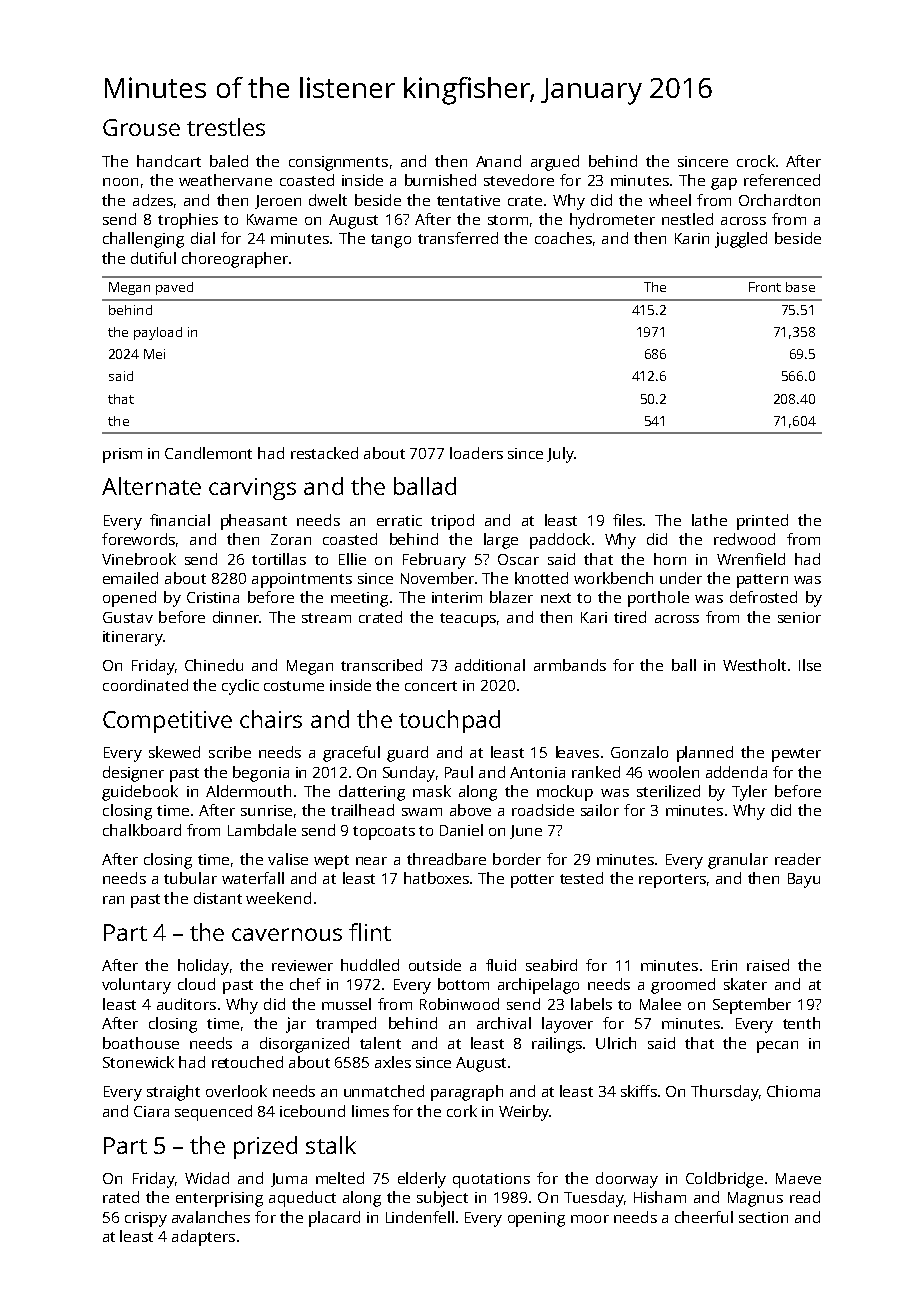  I want to click on meeting, so click(359, 599).
